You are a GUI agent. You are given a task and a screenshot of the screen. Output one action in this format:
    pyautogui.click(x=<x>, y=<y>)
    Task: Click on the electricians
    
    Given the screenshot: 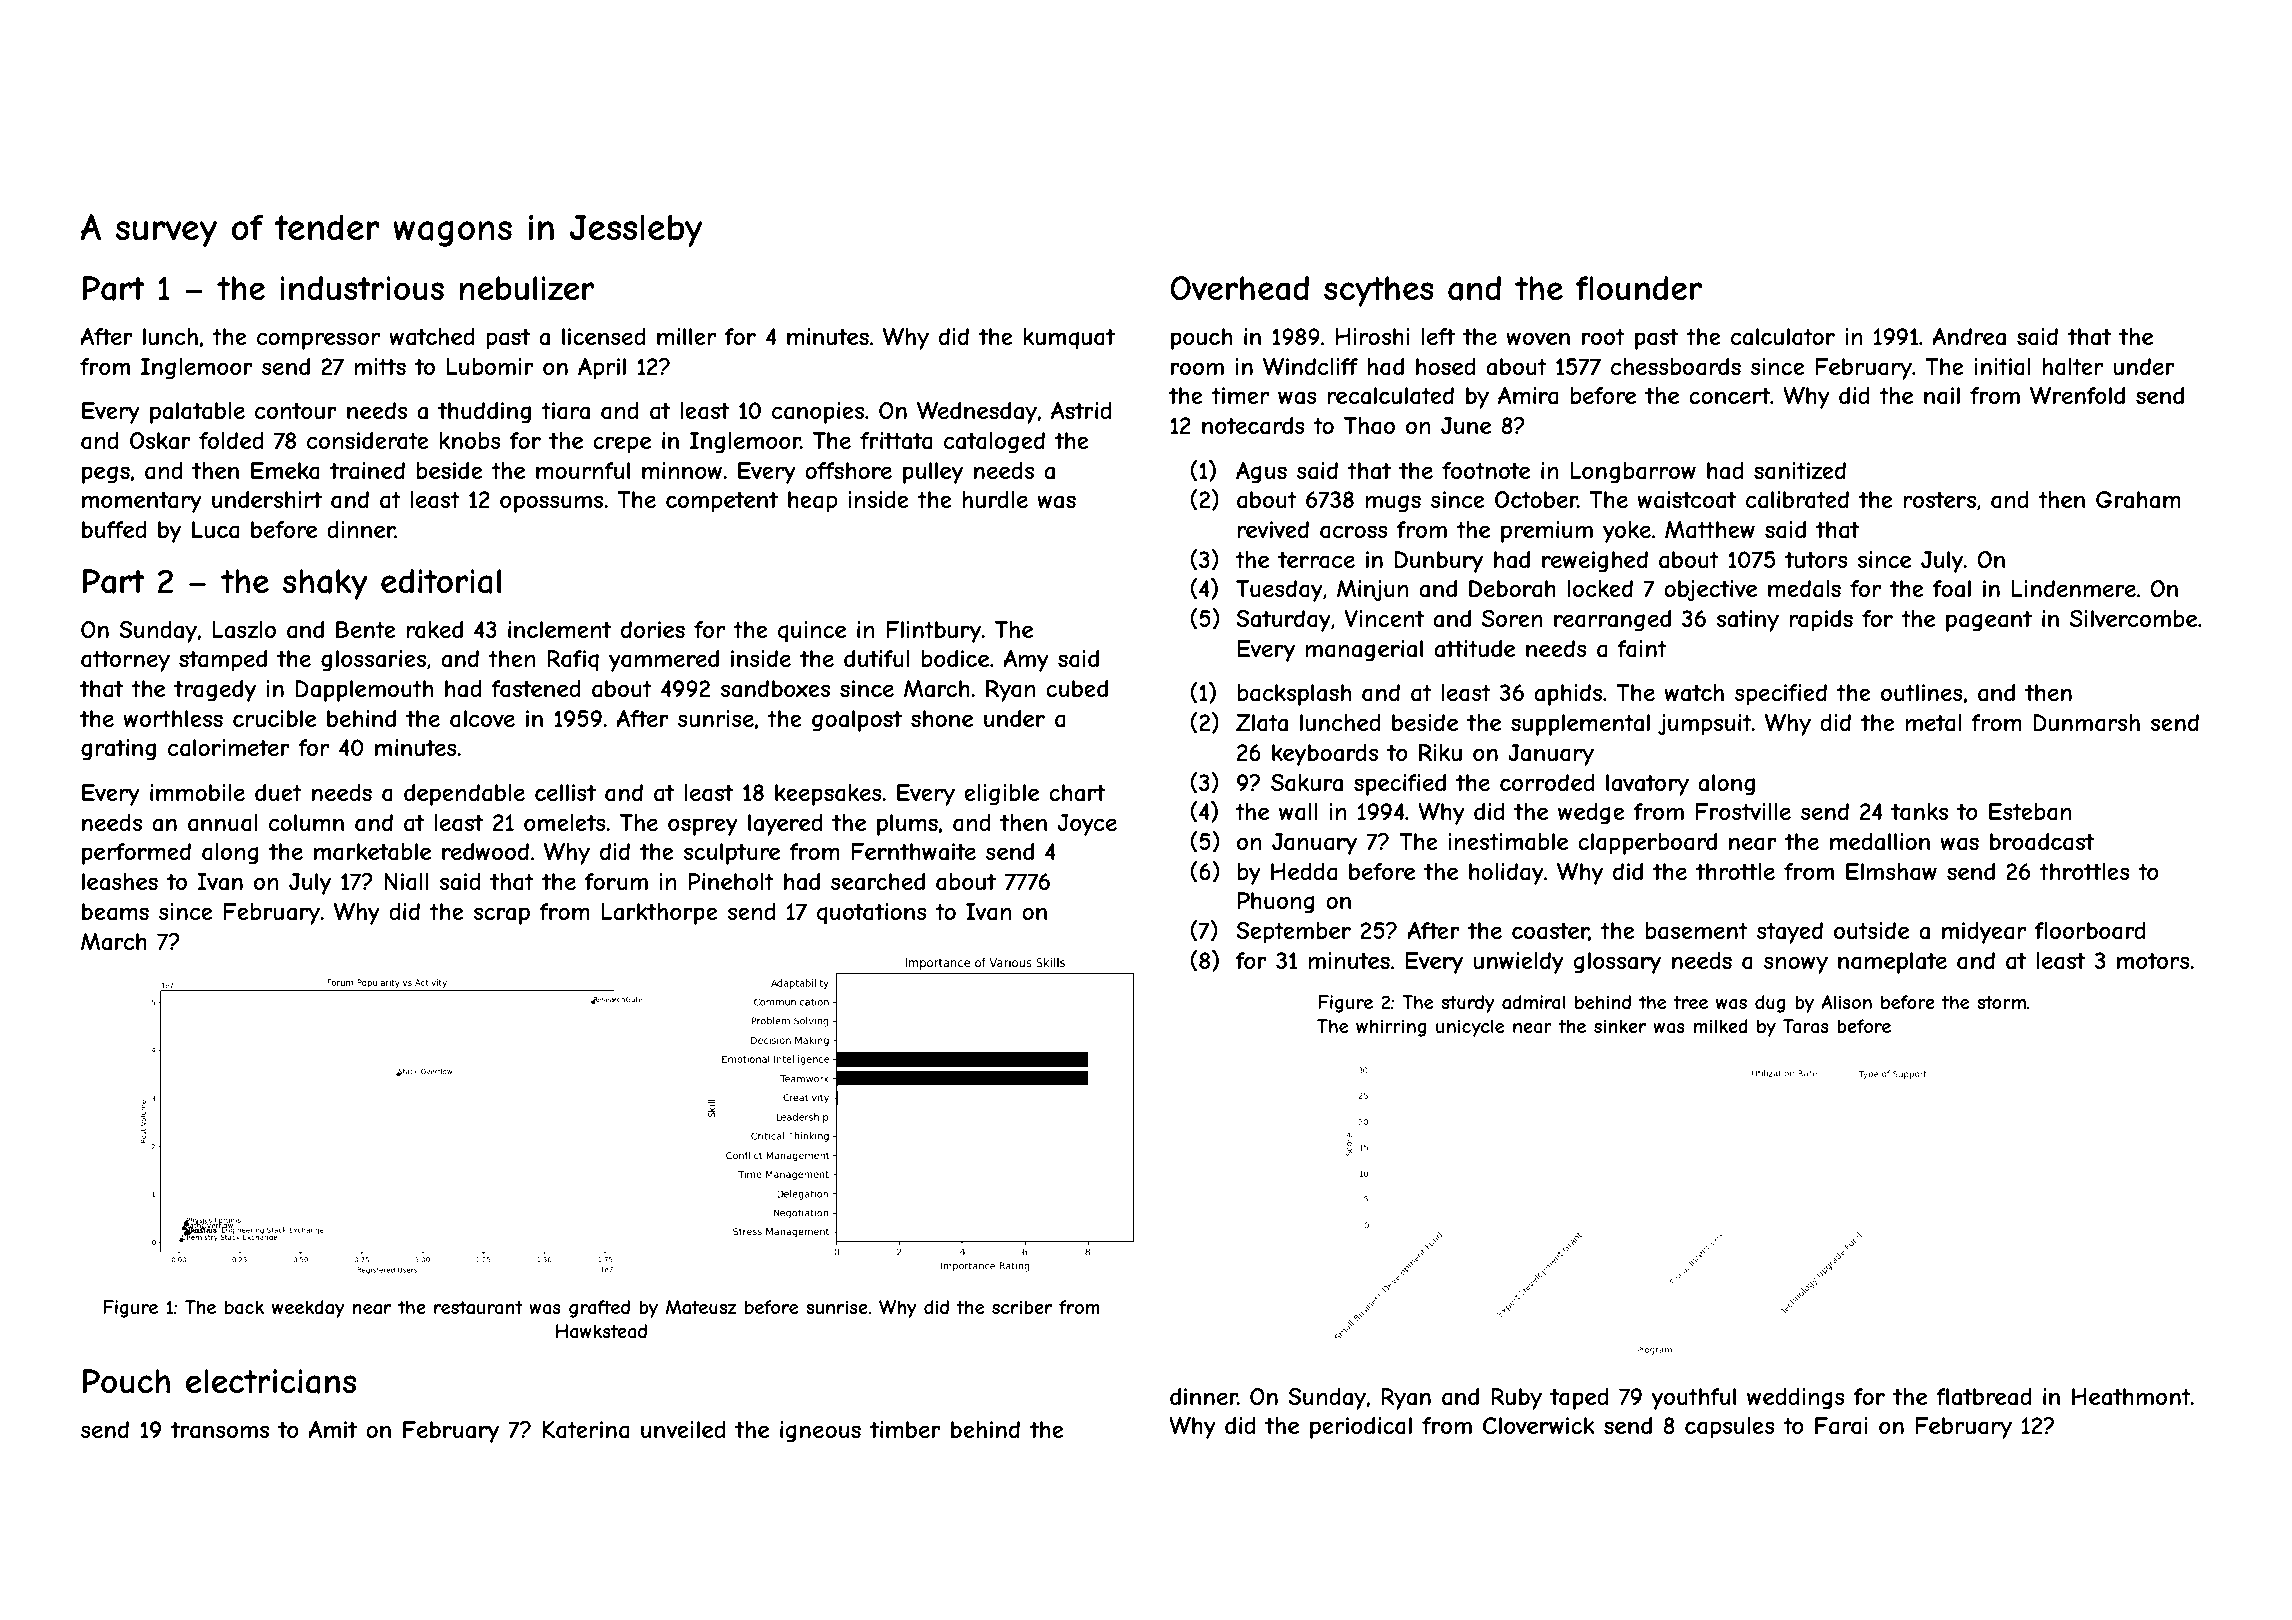 What is the action you would take?
    pyautogui.click(x=271, y=1381)
